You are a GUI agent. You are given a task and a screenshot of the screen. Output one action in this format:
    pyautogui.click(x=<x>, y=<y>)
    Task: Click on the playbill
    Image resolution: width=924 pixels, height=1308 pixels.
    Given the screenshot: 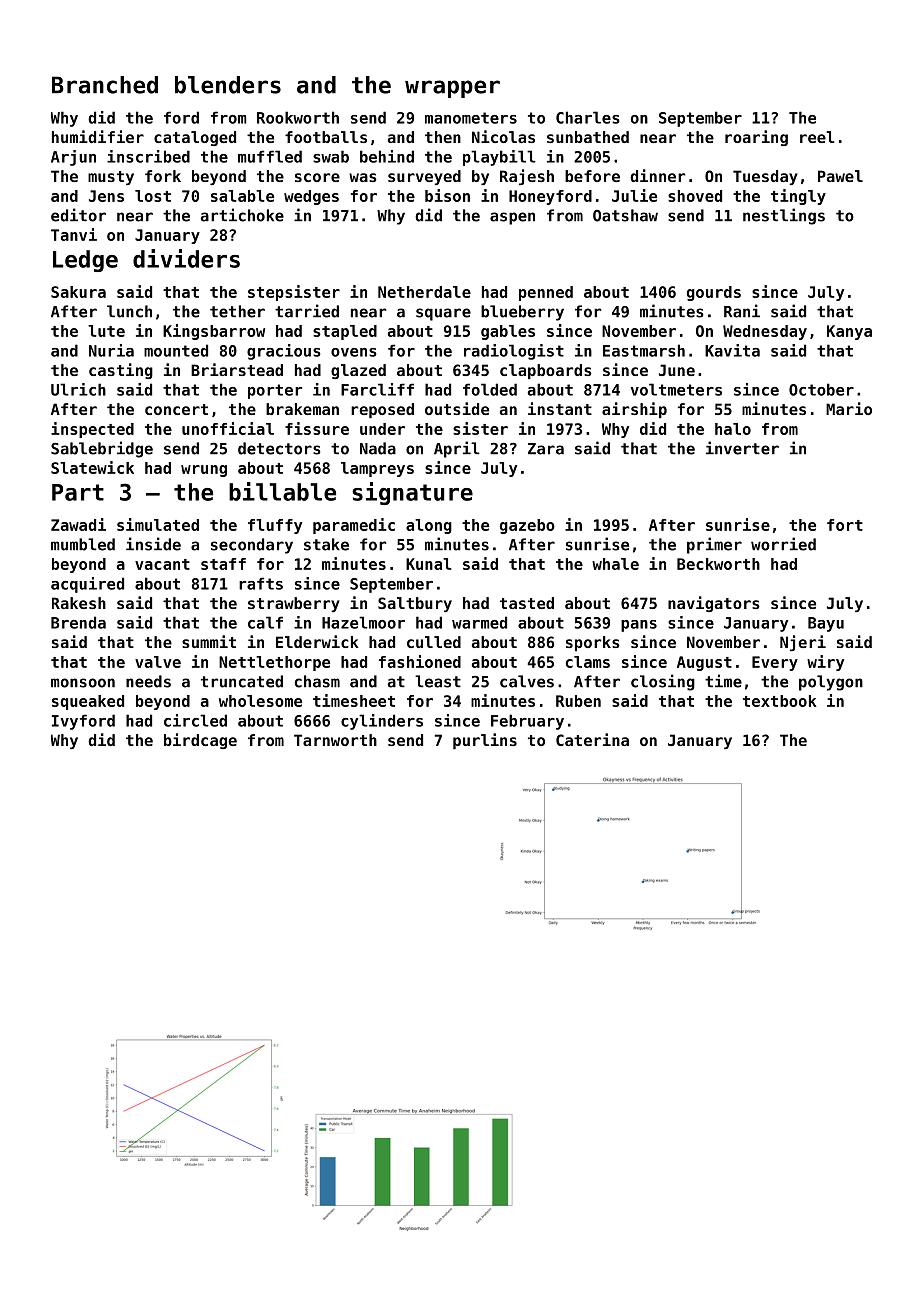 What is the action you would take?
    pyautogui.click(x=499, y=158)
